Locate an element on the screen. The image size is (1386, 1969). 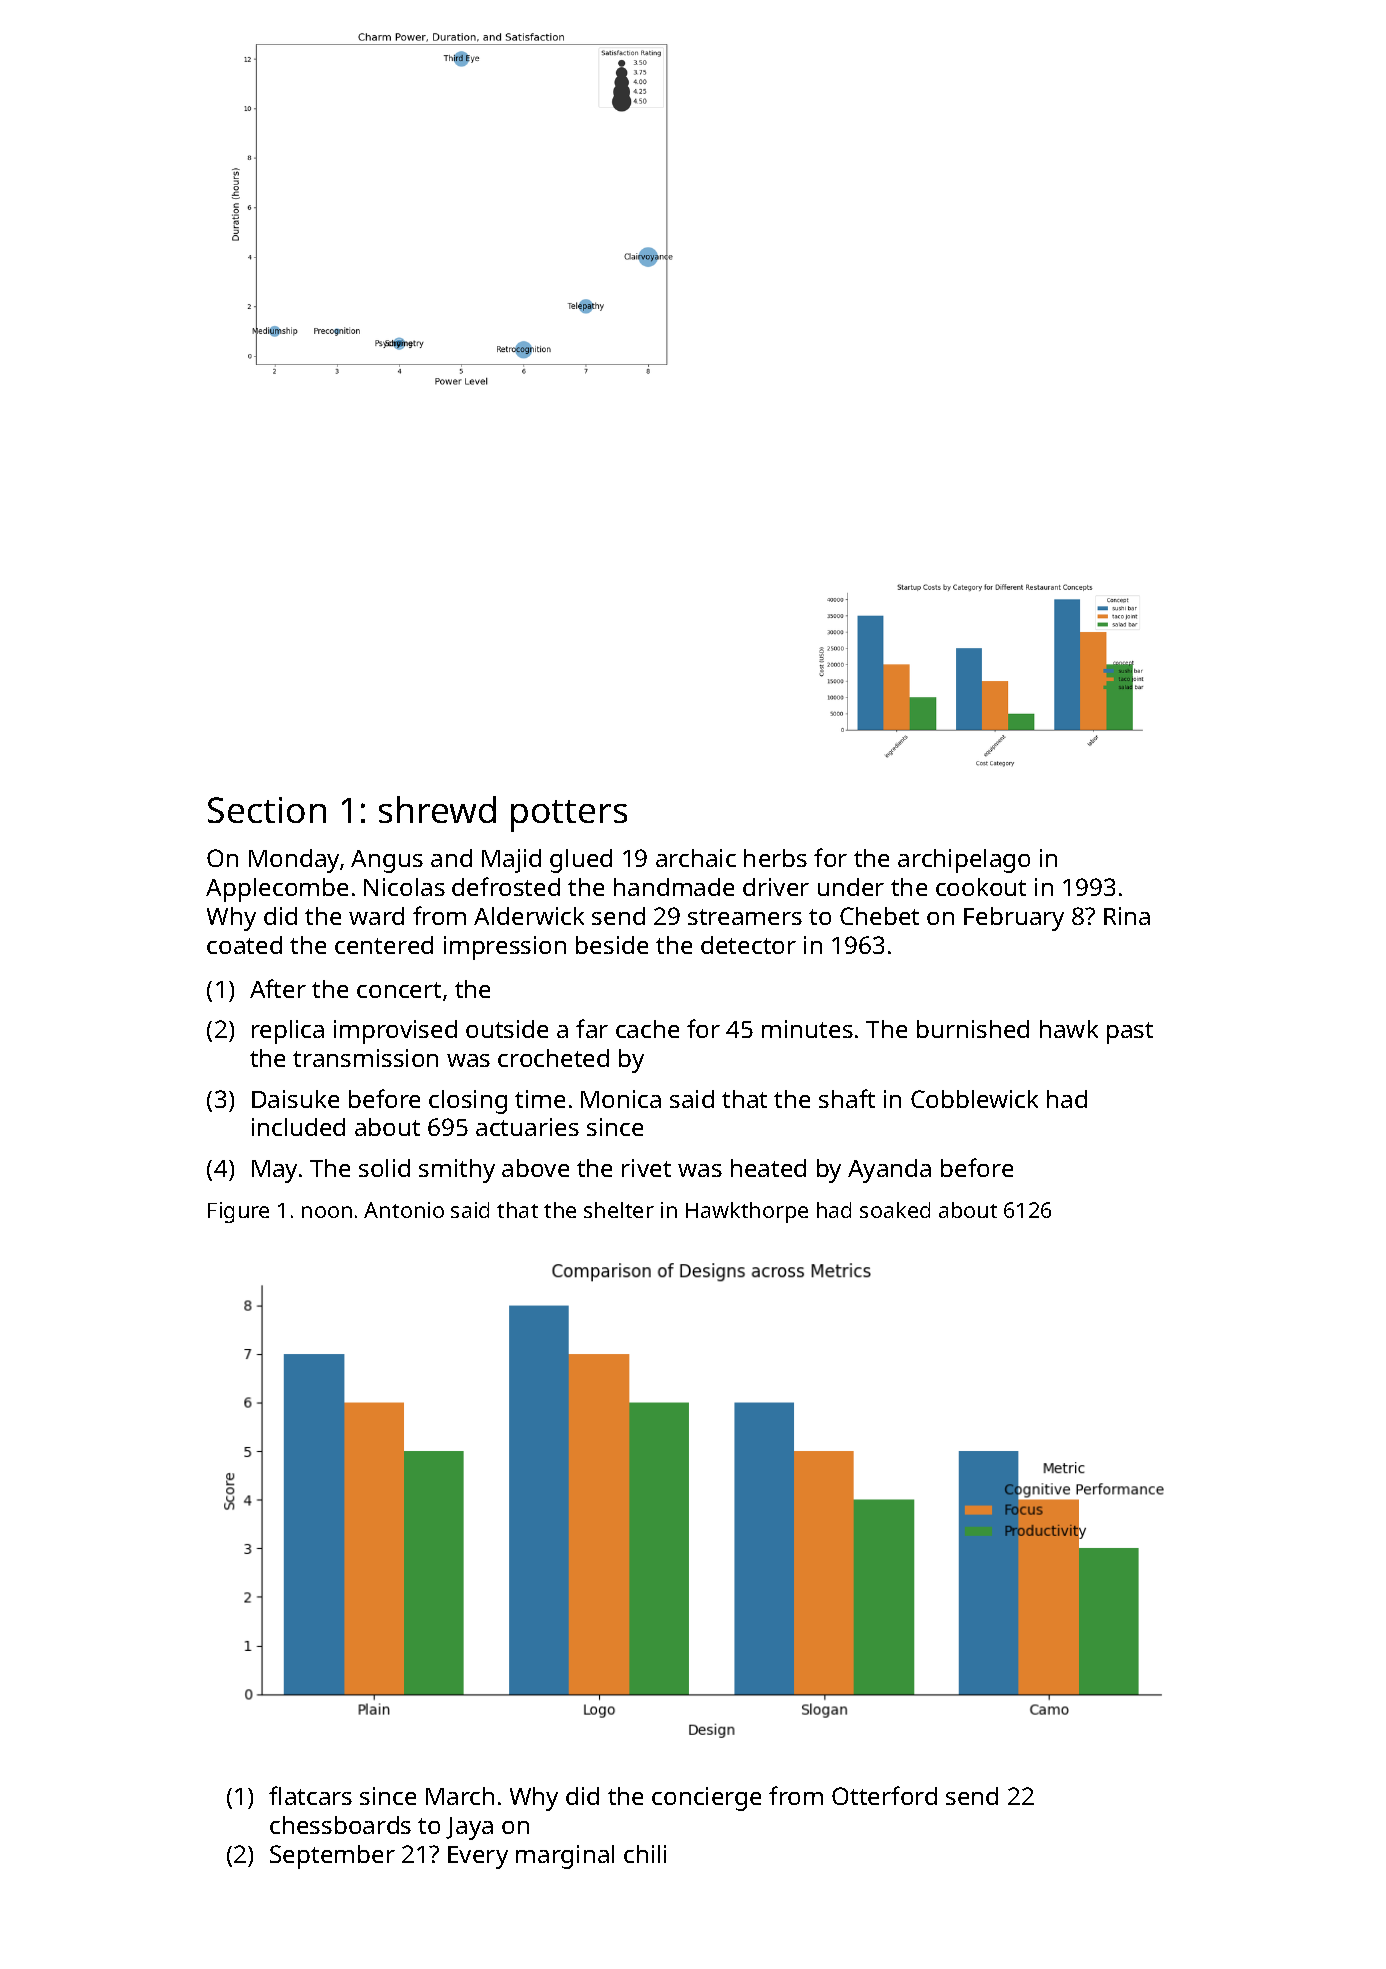
minutes is located at coordinates (807, 1029).
